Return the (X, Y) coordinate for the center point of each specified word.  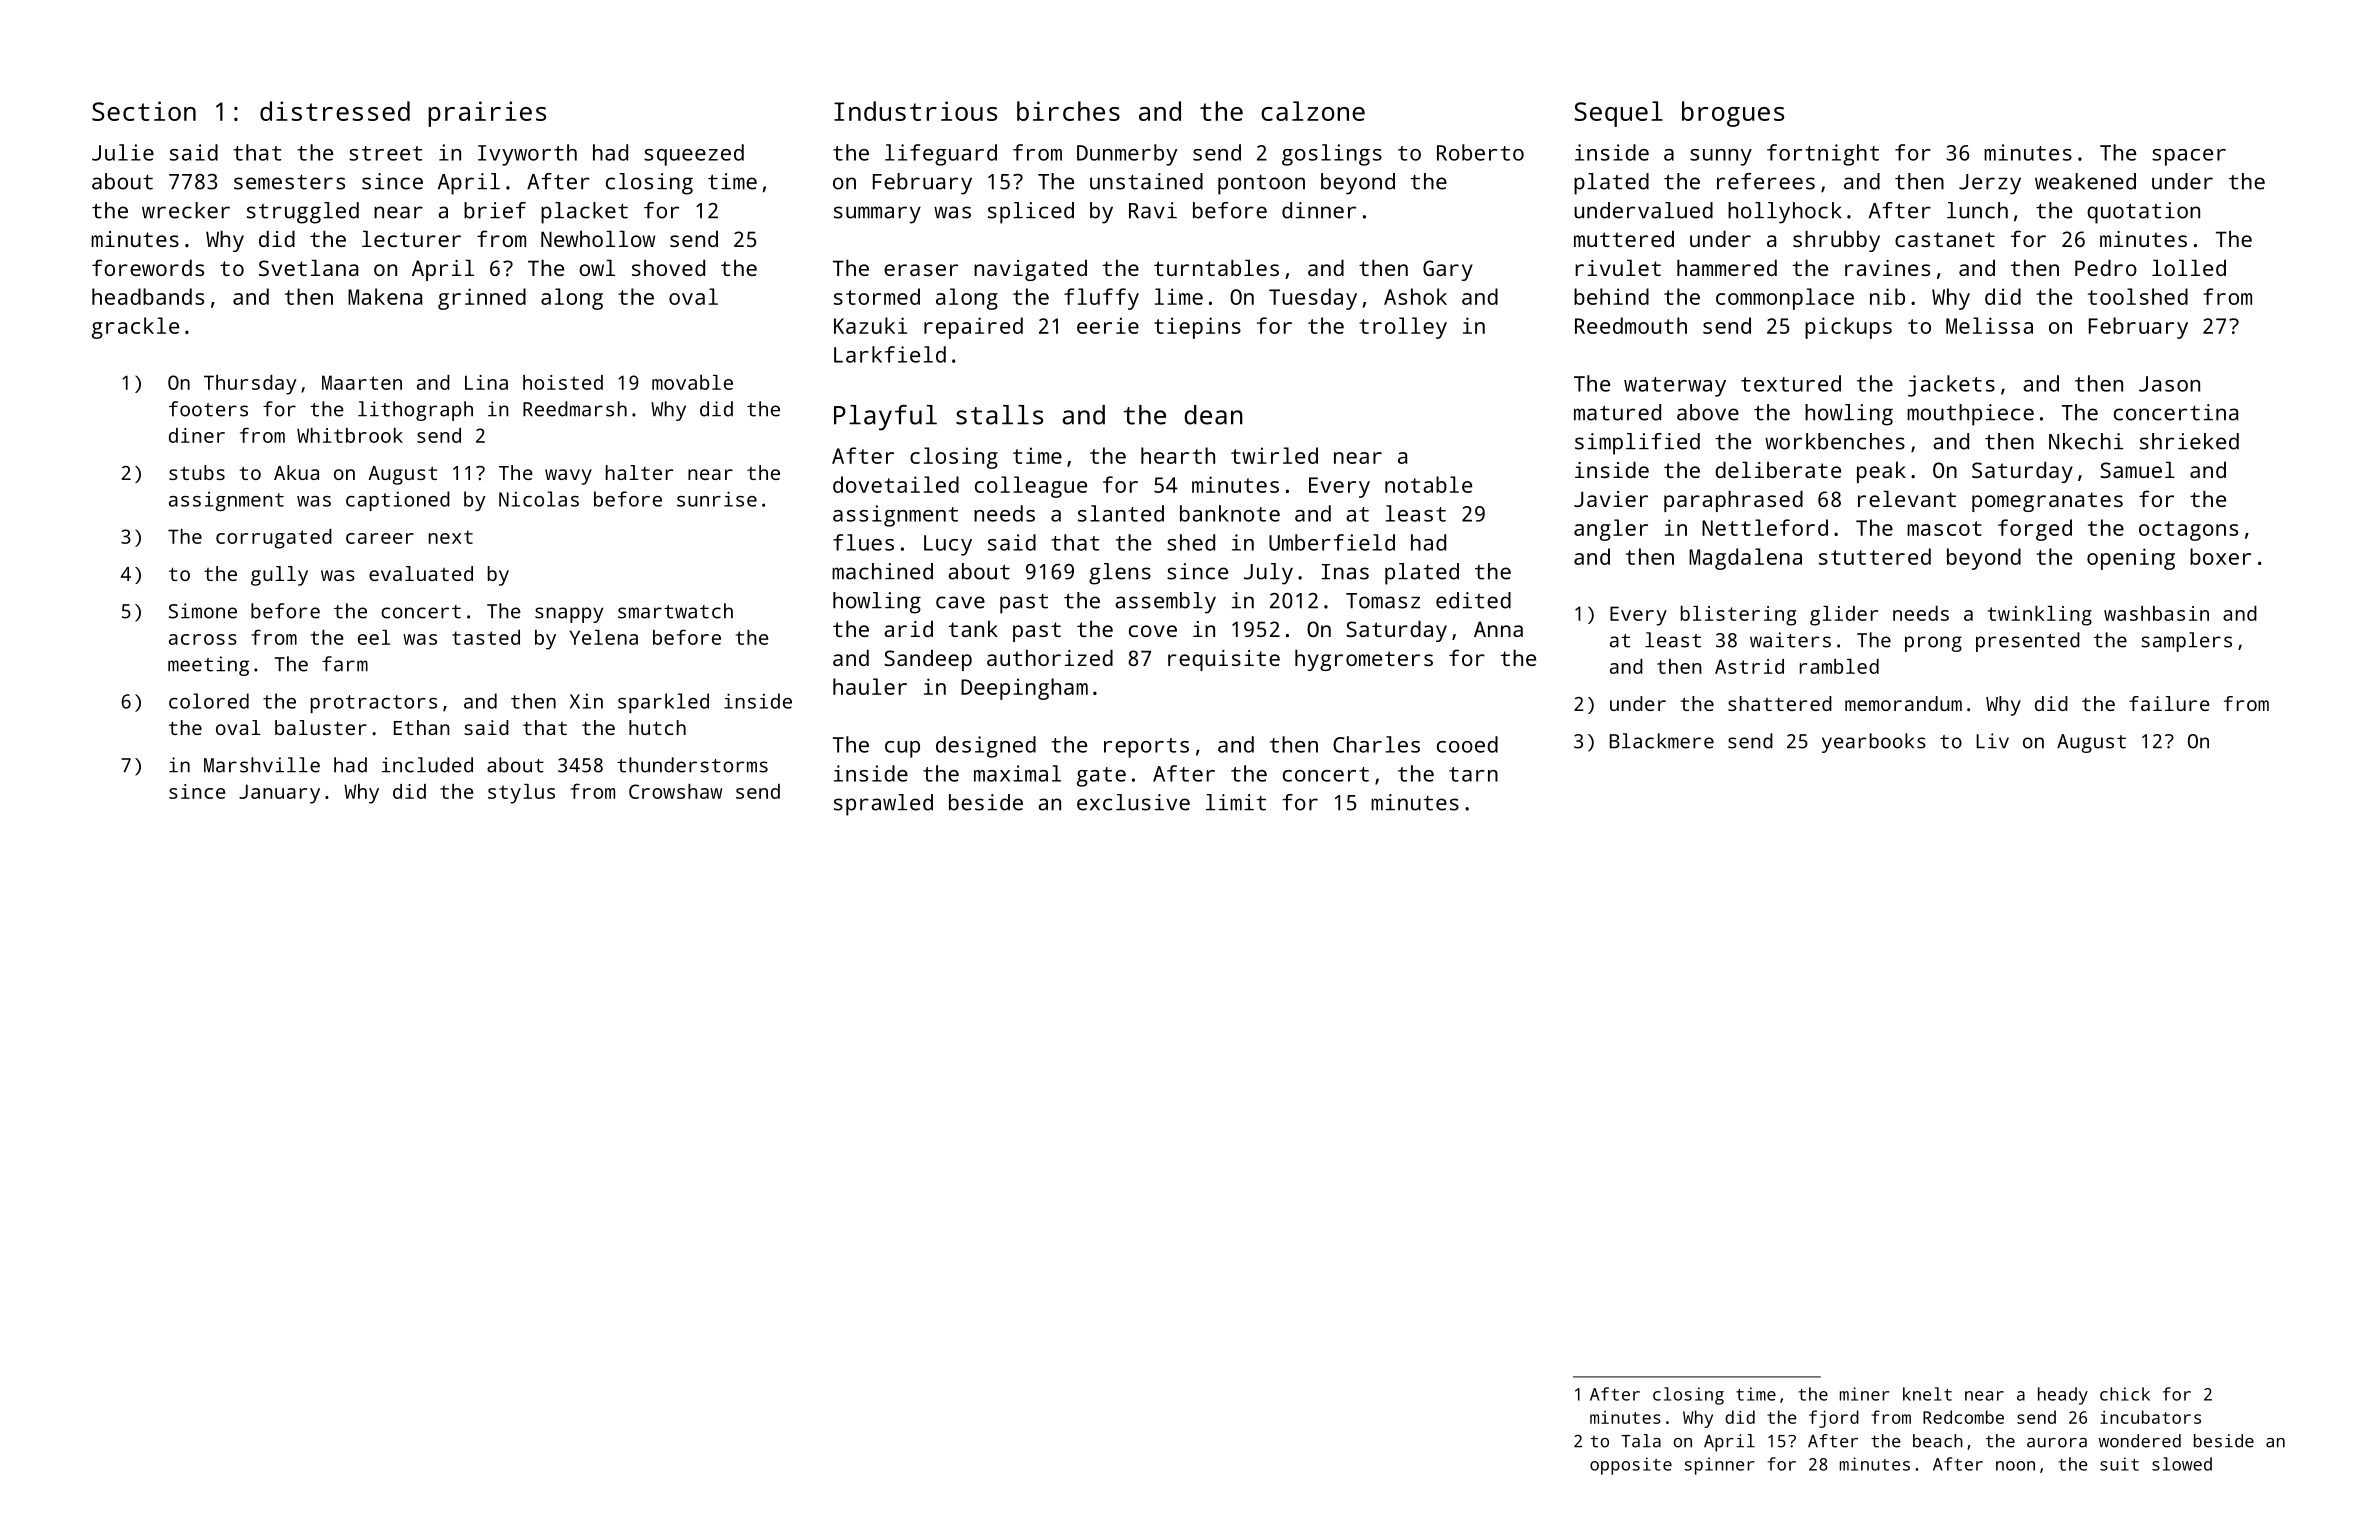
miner (1864, 1394)
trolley (1403, 328)
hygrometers (1364, 660)
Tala (1641, 1441)
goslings (1332, 155)
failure (2169, 703)
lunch (1977, 210)
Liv (1992, 741)
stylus (521, 794)
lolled (2189, 267)
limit (1236, 802)
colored (209, 701)
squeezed (694, 155)
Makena (385, 296)
